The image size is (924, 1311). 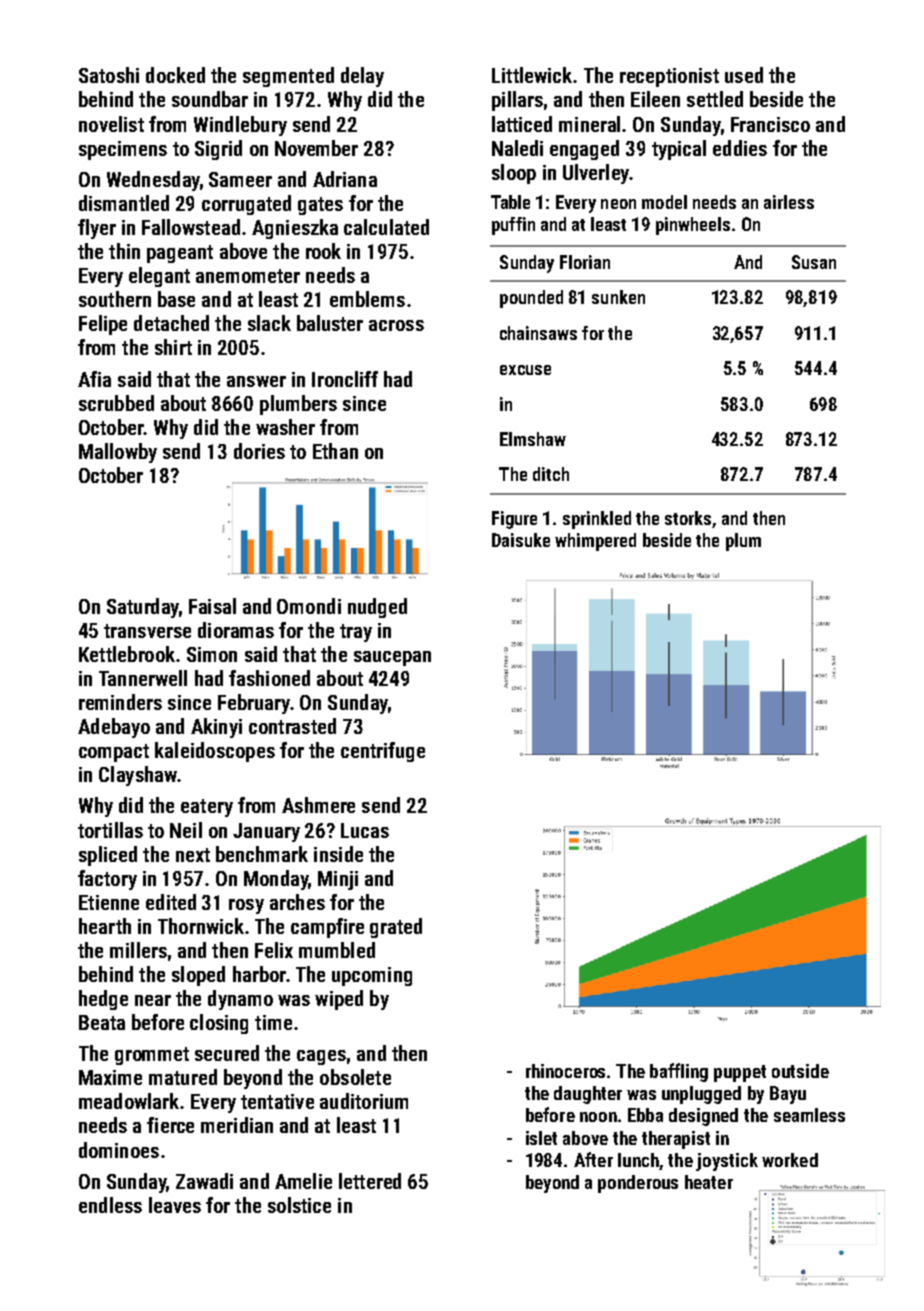 What do you see at coordinates (116, 403) in the screenshot?
I see `scrubbed` at bounding box center [116, 403].
